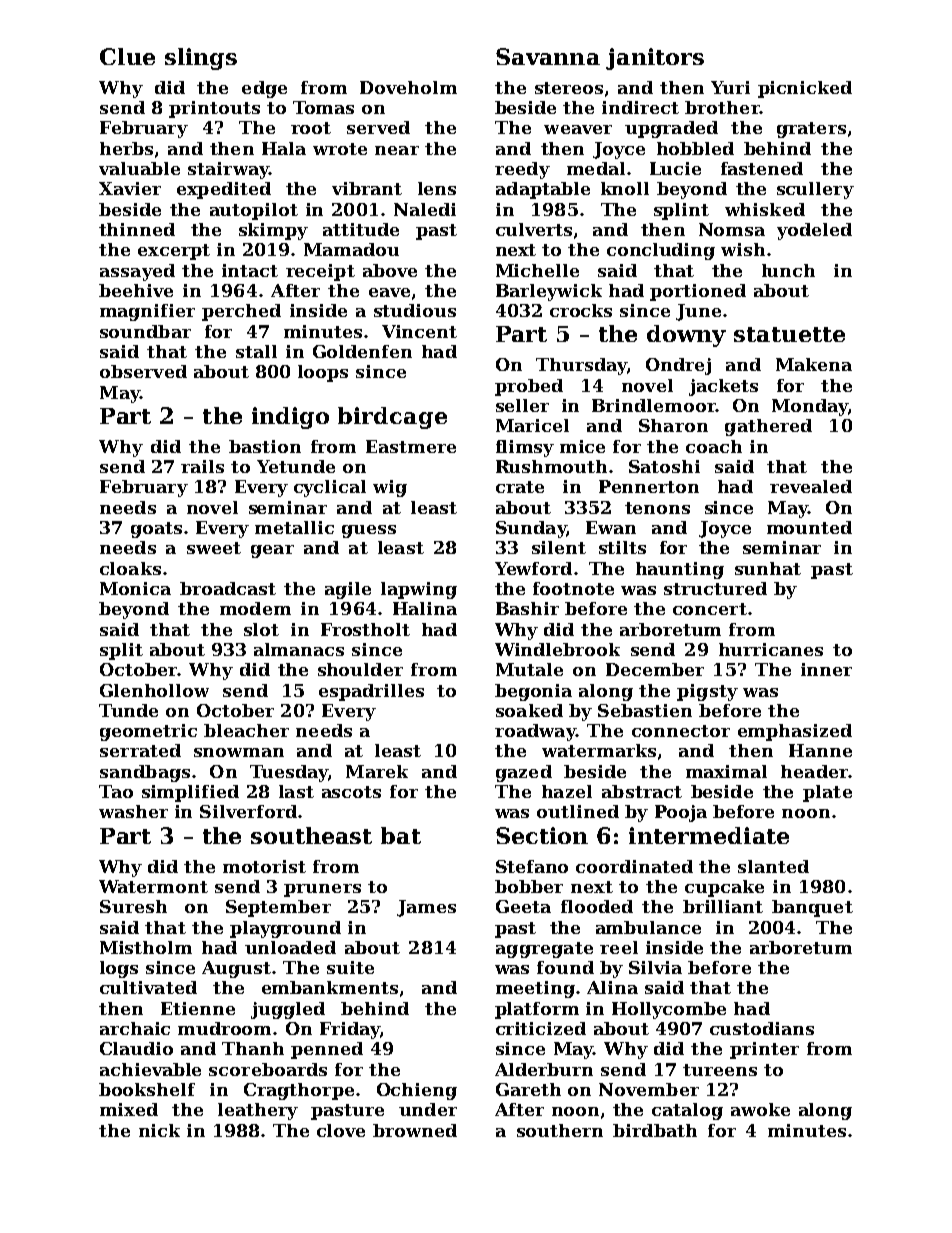  What do you see at coordinates (419, 331) in the screenshot?
I see `Vincent` at bounding box center [419, 331].
